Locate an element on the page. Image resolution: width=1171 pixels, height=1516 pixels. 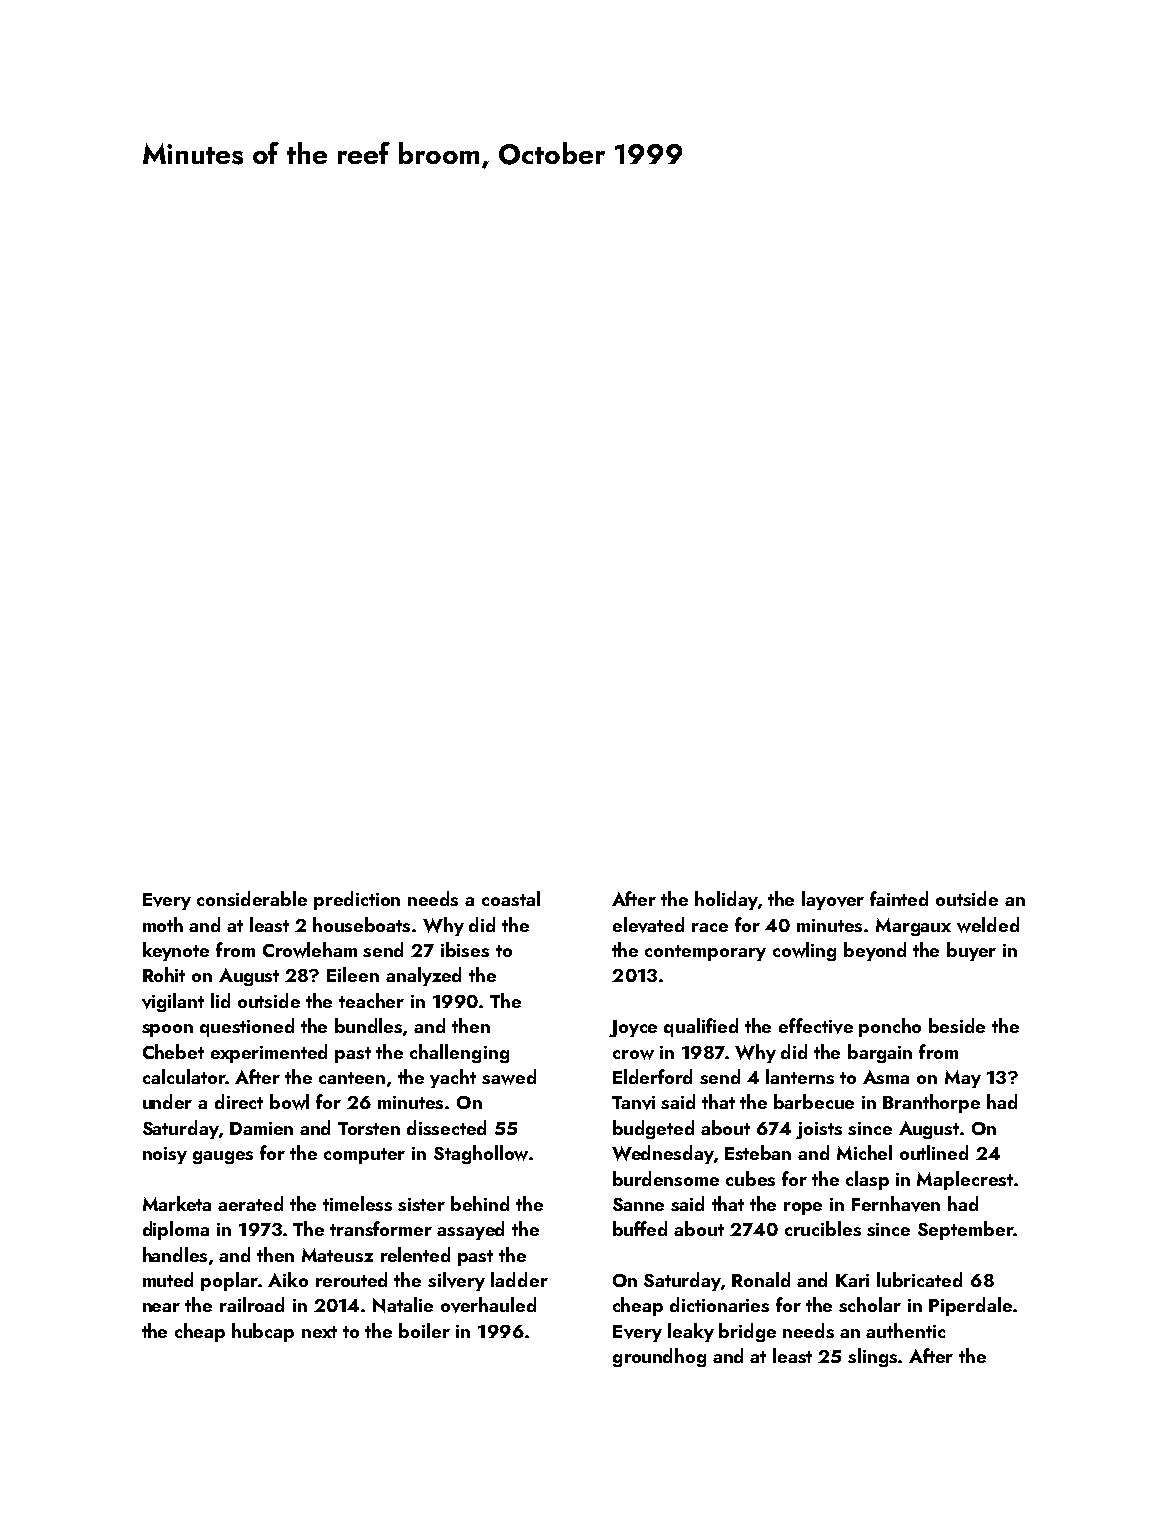
next is located at coordinates (319, 1332).
